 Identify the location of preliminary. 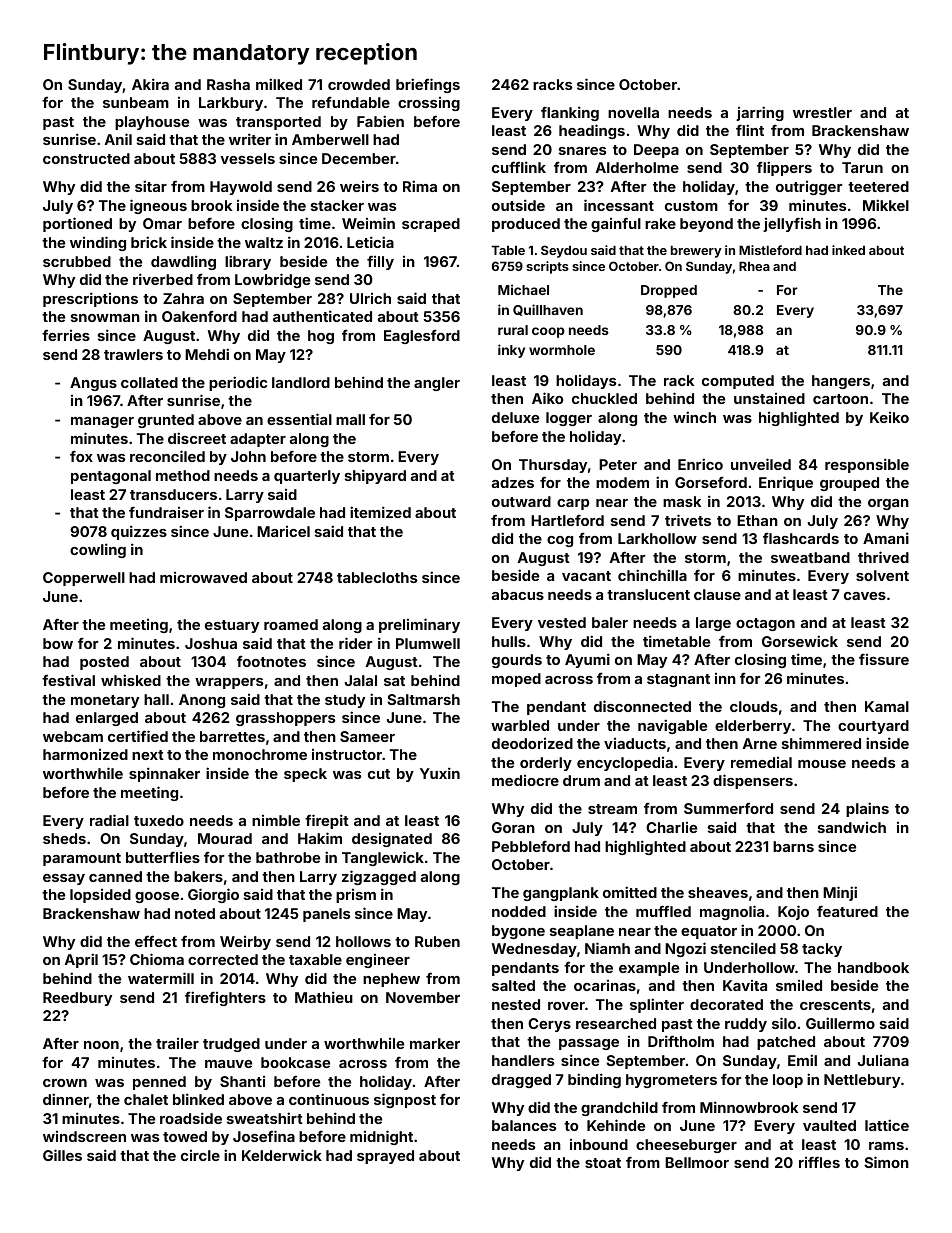
(419, 625).
